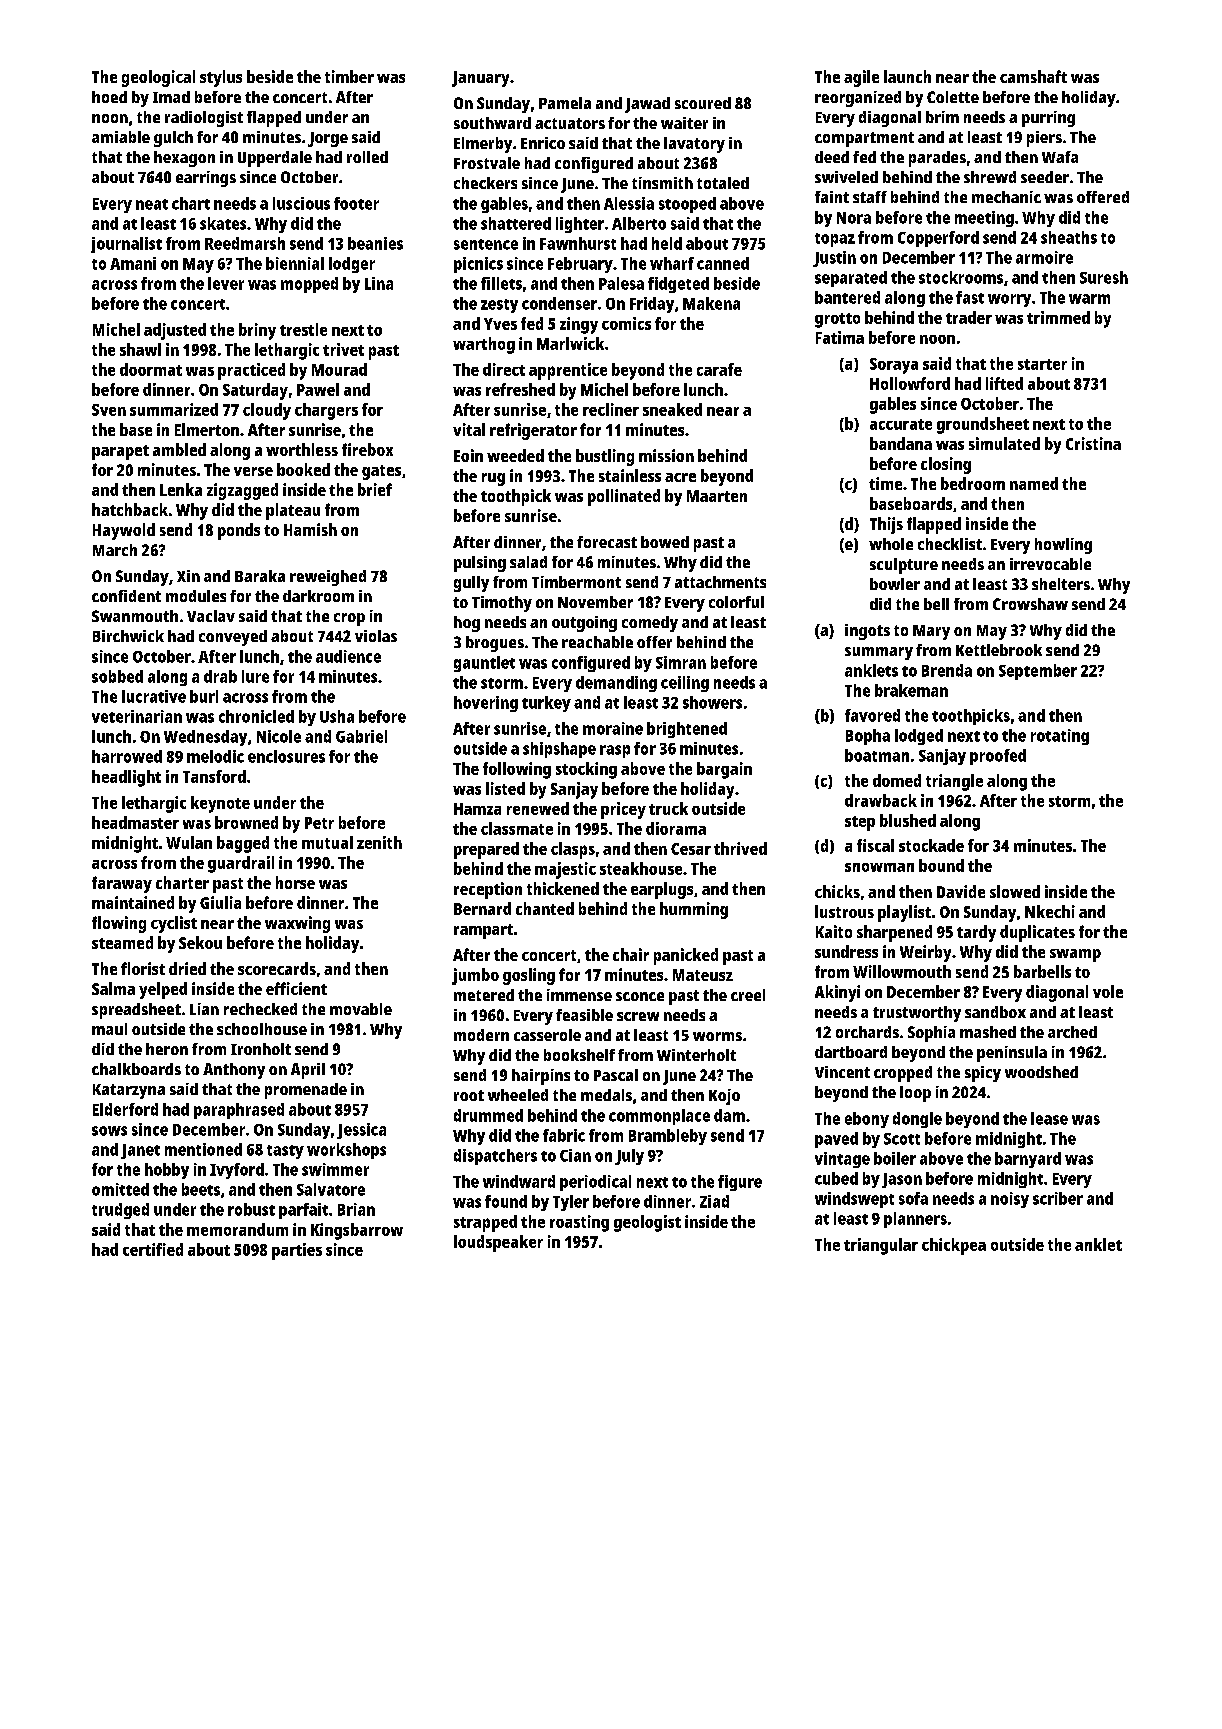 This page has height=1729, width=1222. What do you see at coordinates (143, 968) in the page?
I see `florist` at bounding box center [143, 968].
